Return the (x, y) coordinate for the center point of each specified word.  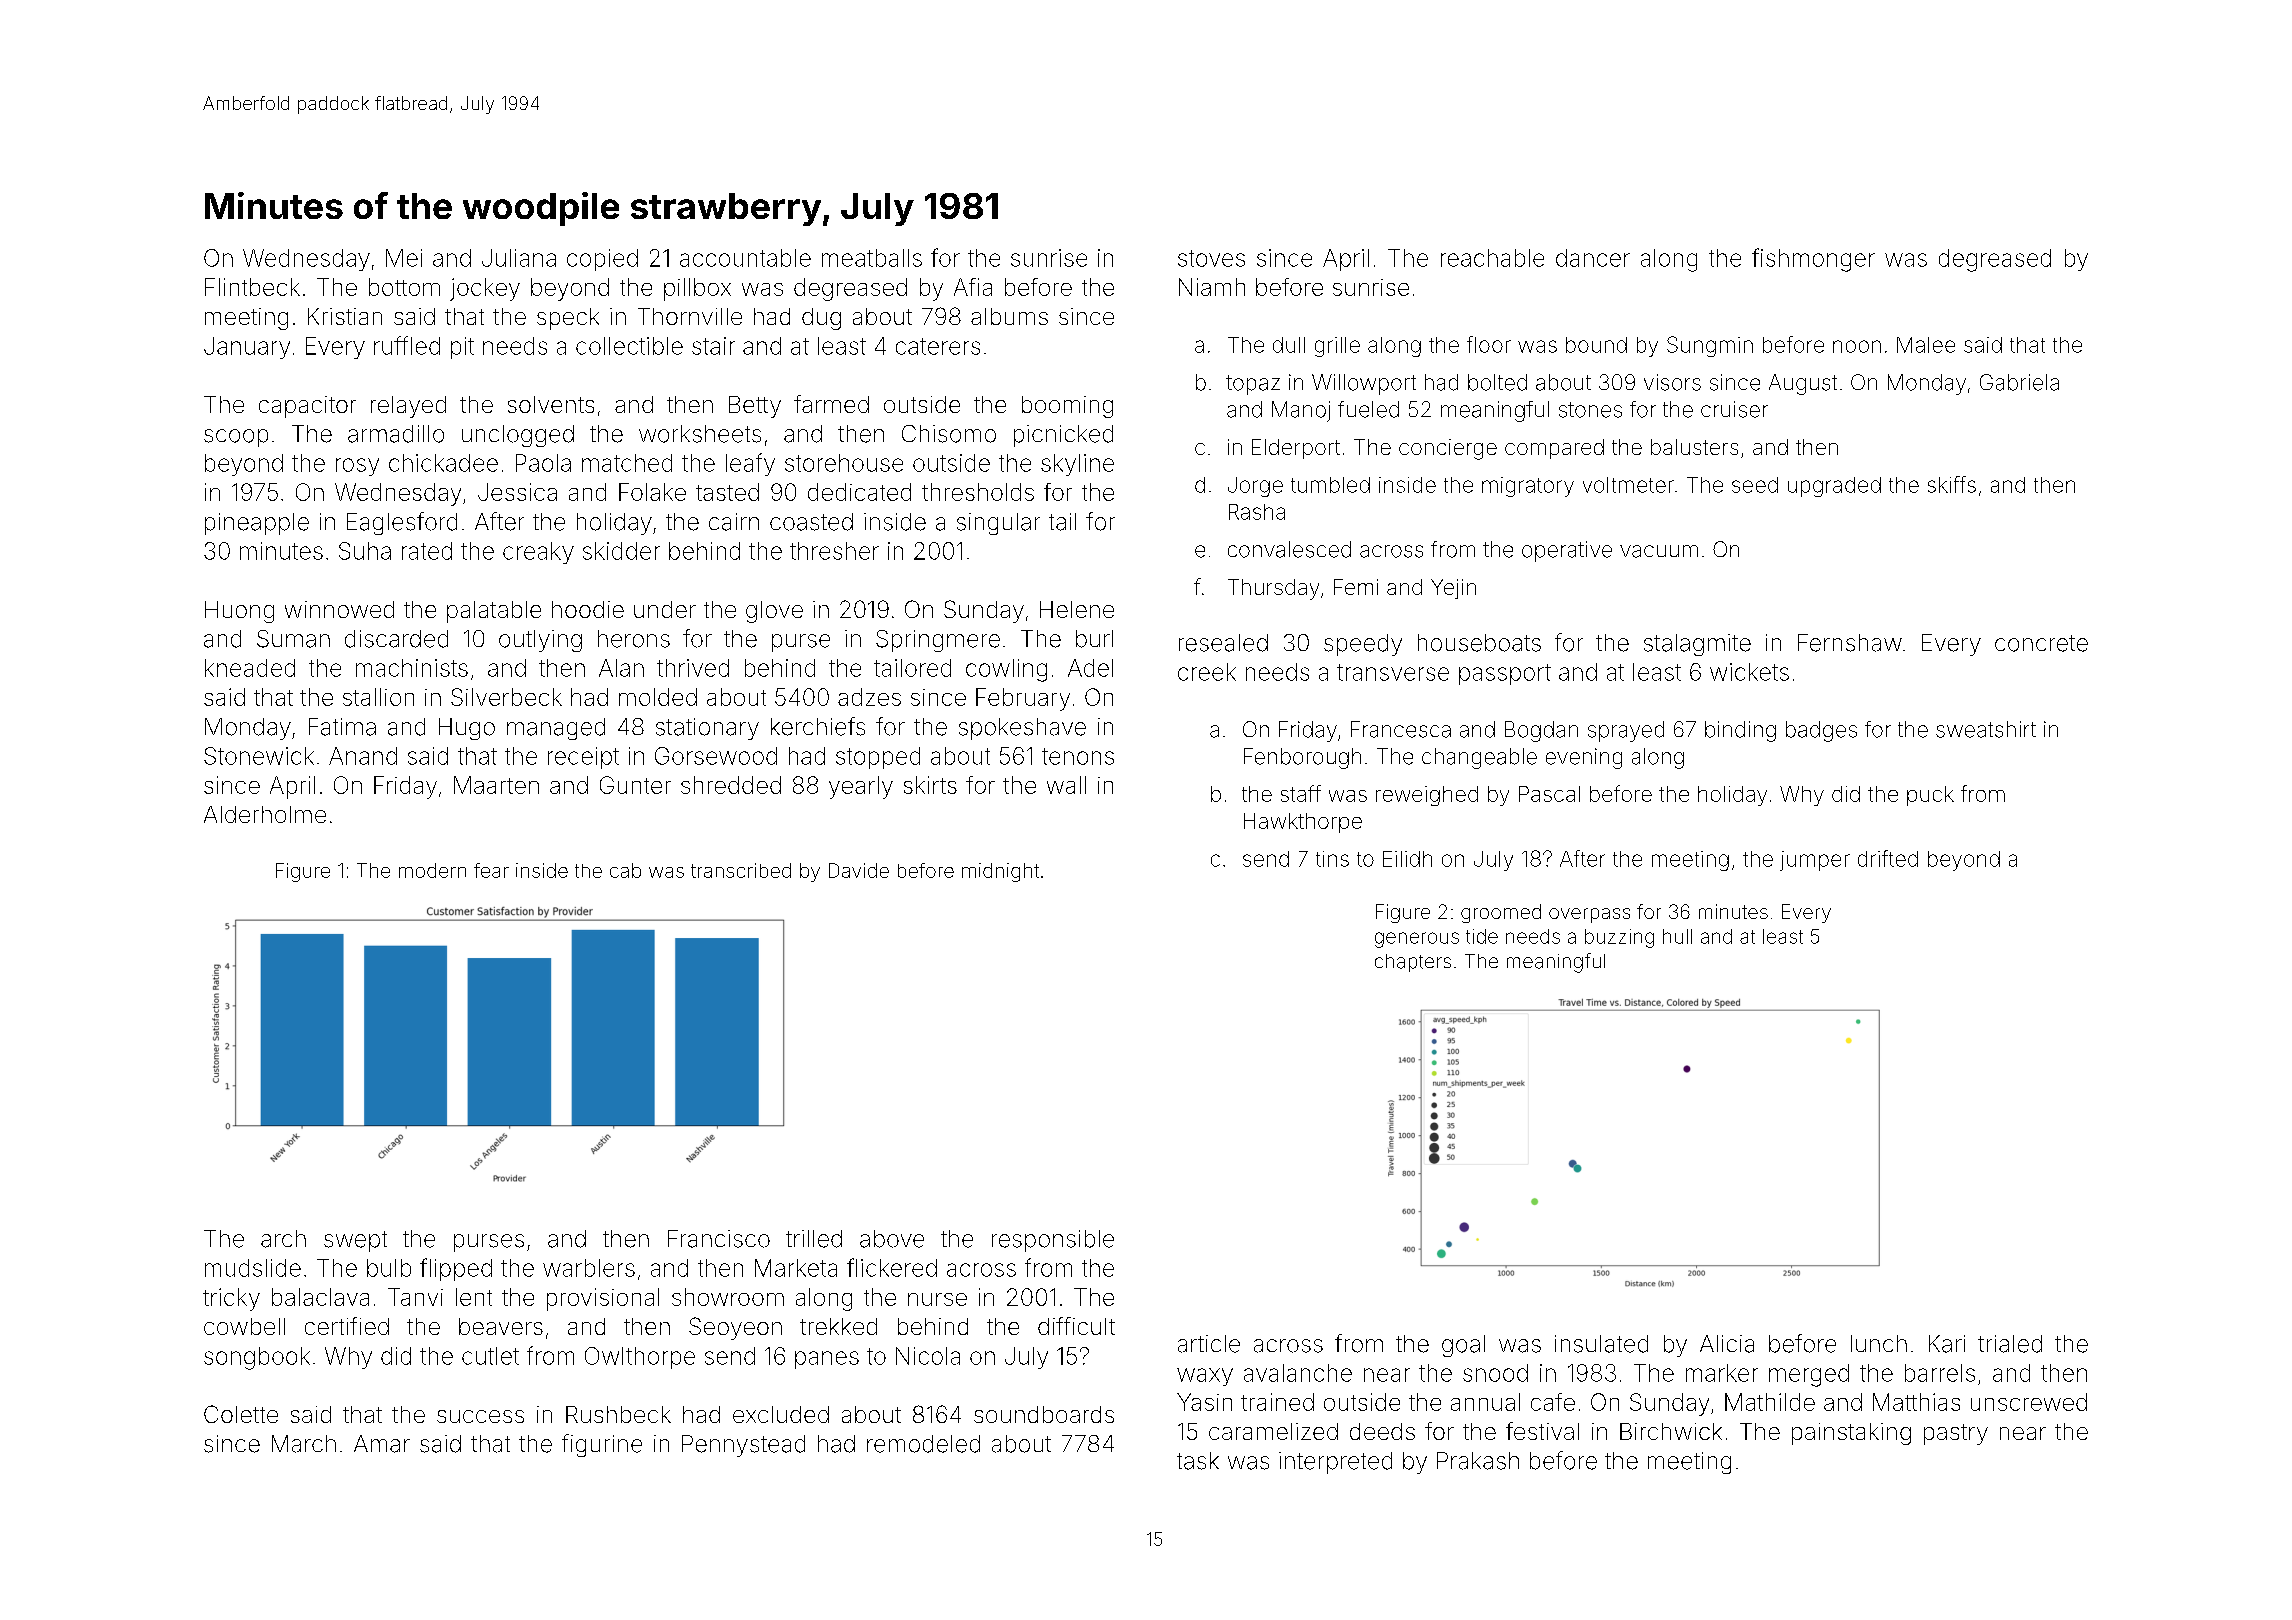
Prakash (1478, 1461)
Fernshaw (1850, 643)
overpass (1589, 915)
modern (432, 870)
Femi (1356, 587)
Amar (382, 1444)
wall (1066, 785)
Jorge (1255, 487)
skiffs (1952, 484)
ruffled (407, 345)
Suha (365, 551)
